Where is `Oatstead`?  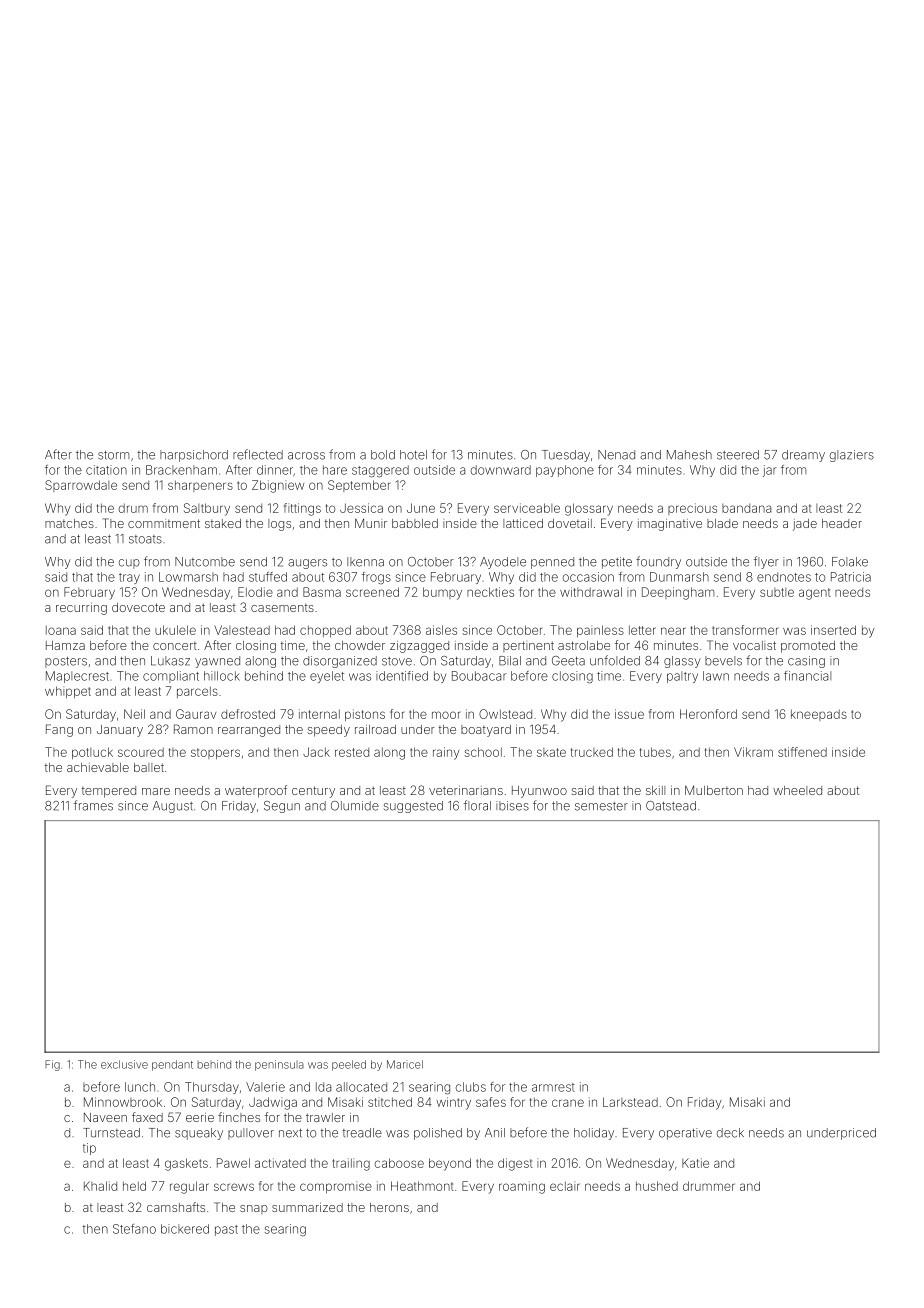
Oatstead is located at coordinates (671, 806).
